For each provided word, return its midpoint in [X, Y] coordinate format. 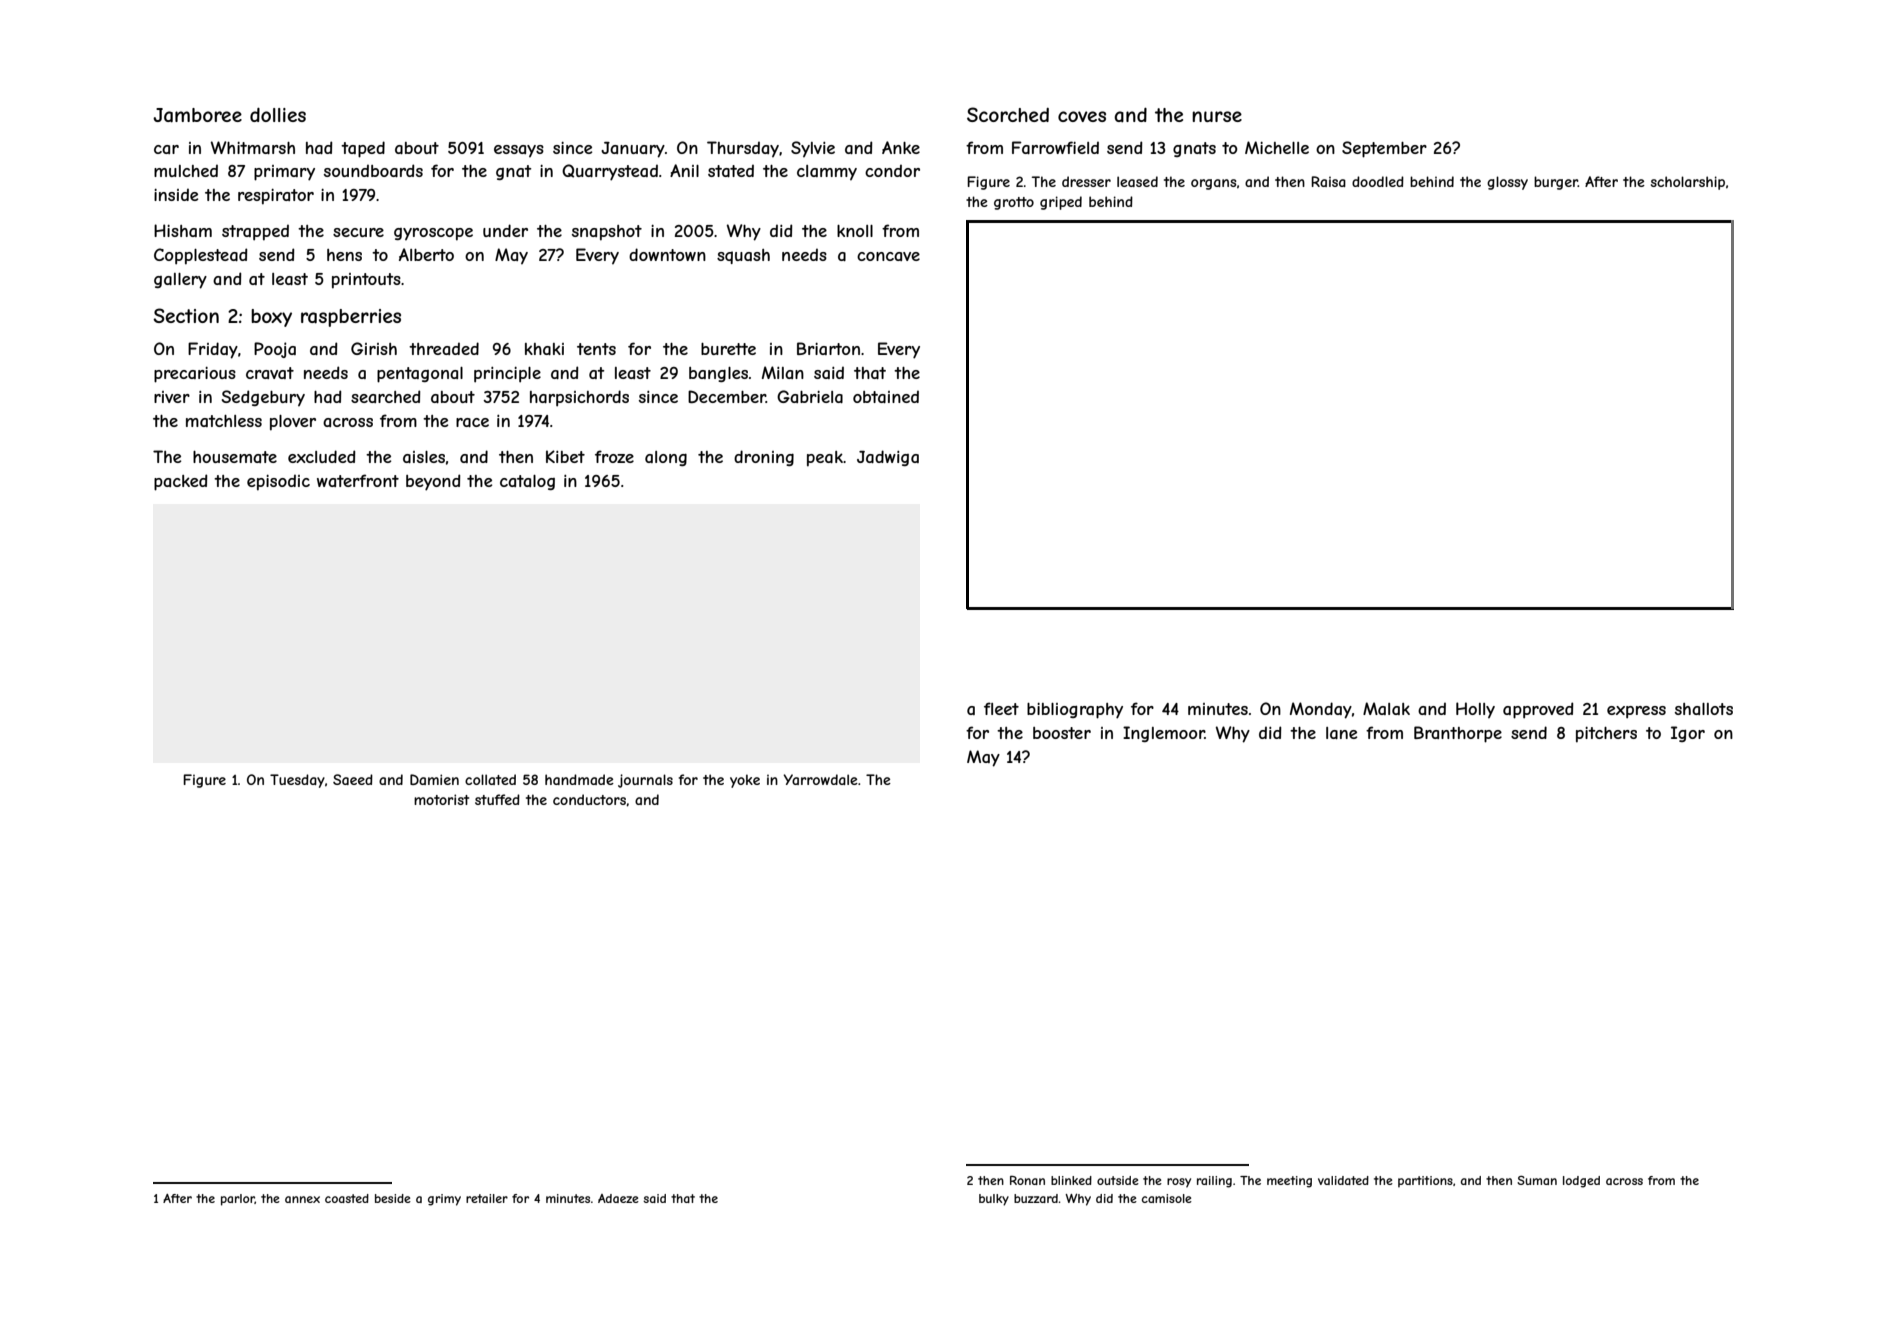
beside [393, 1198]
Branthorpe [1458, 734]
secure [358, 232]
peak [825, 459]
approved [1538, 710]
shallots [1704, 709]
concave [888, 256]
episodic [278, 482]
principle [507, 375]
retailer [487, 1198]
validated [1343, 1180]
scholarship [1688, 183]
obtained [886, 396]
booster [1062, 733]
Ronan [1027, 1180]
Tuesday [297, 781]
